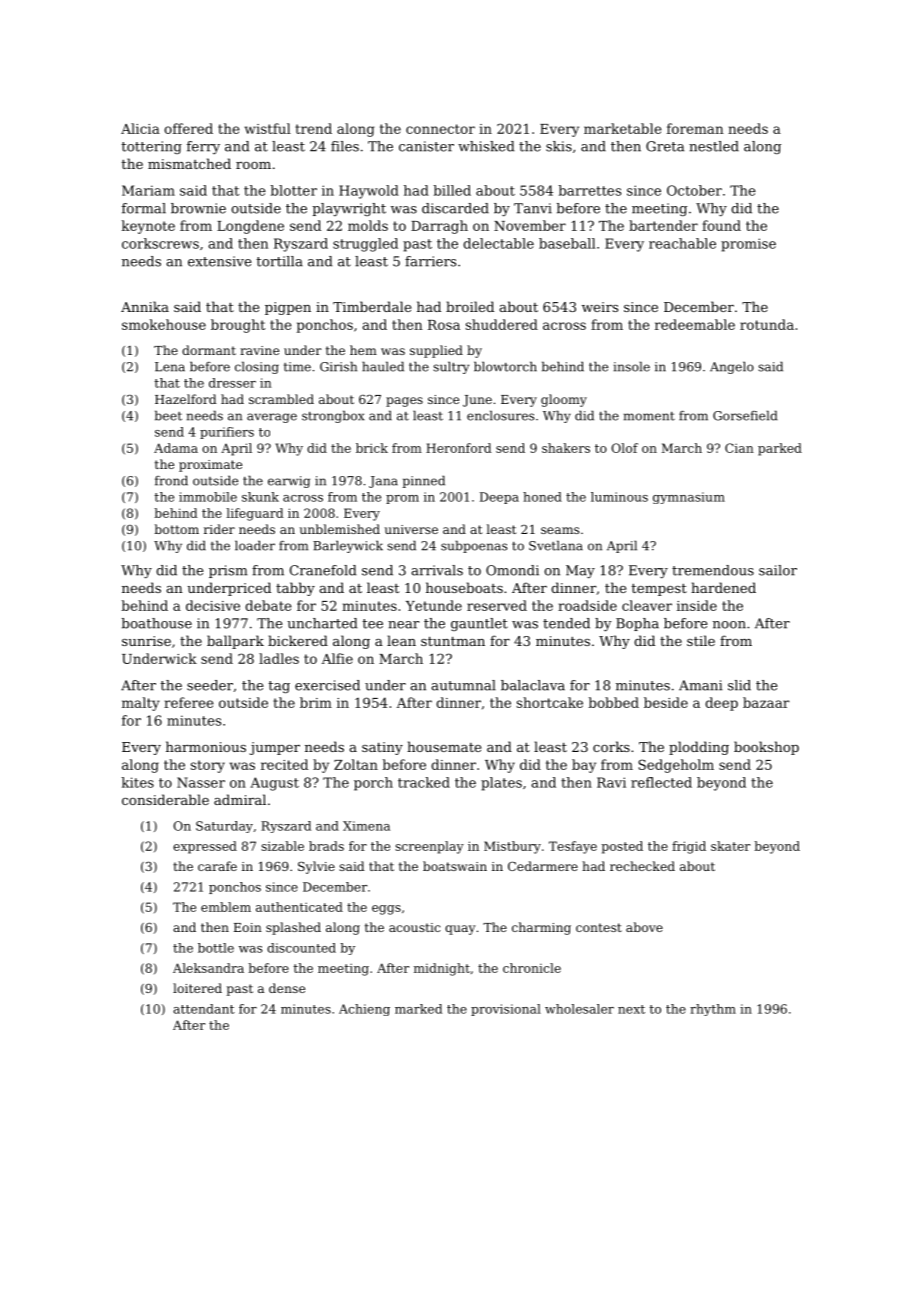 This screenshot has width=924, height=1308. I want to click on brought, so click(238, 326).
